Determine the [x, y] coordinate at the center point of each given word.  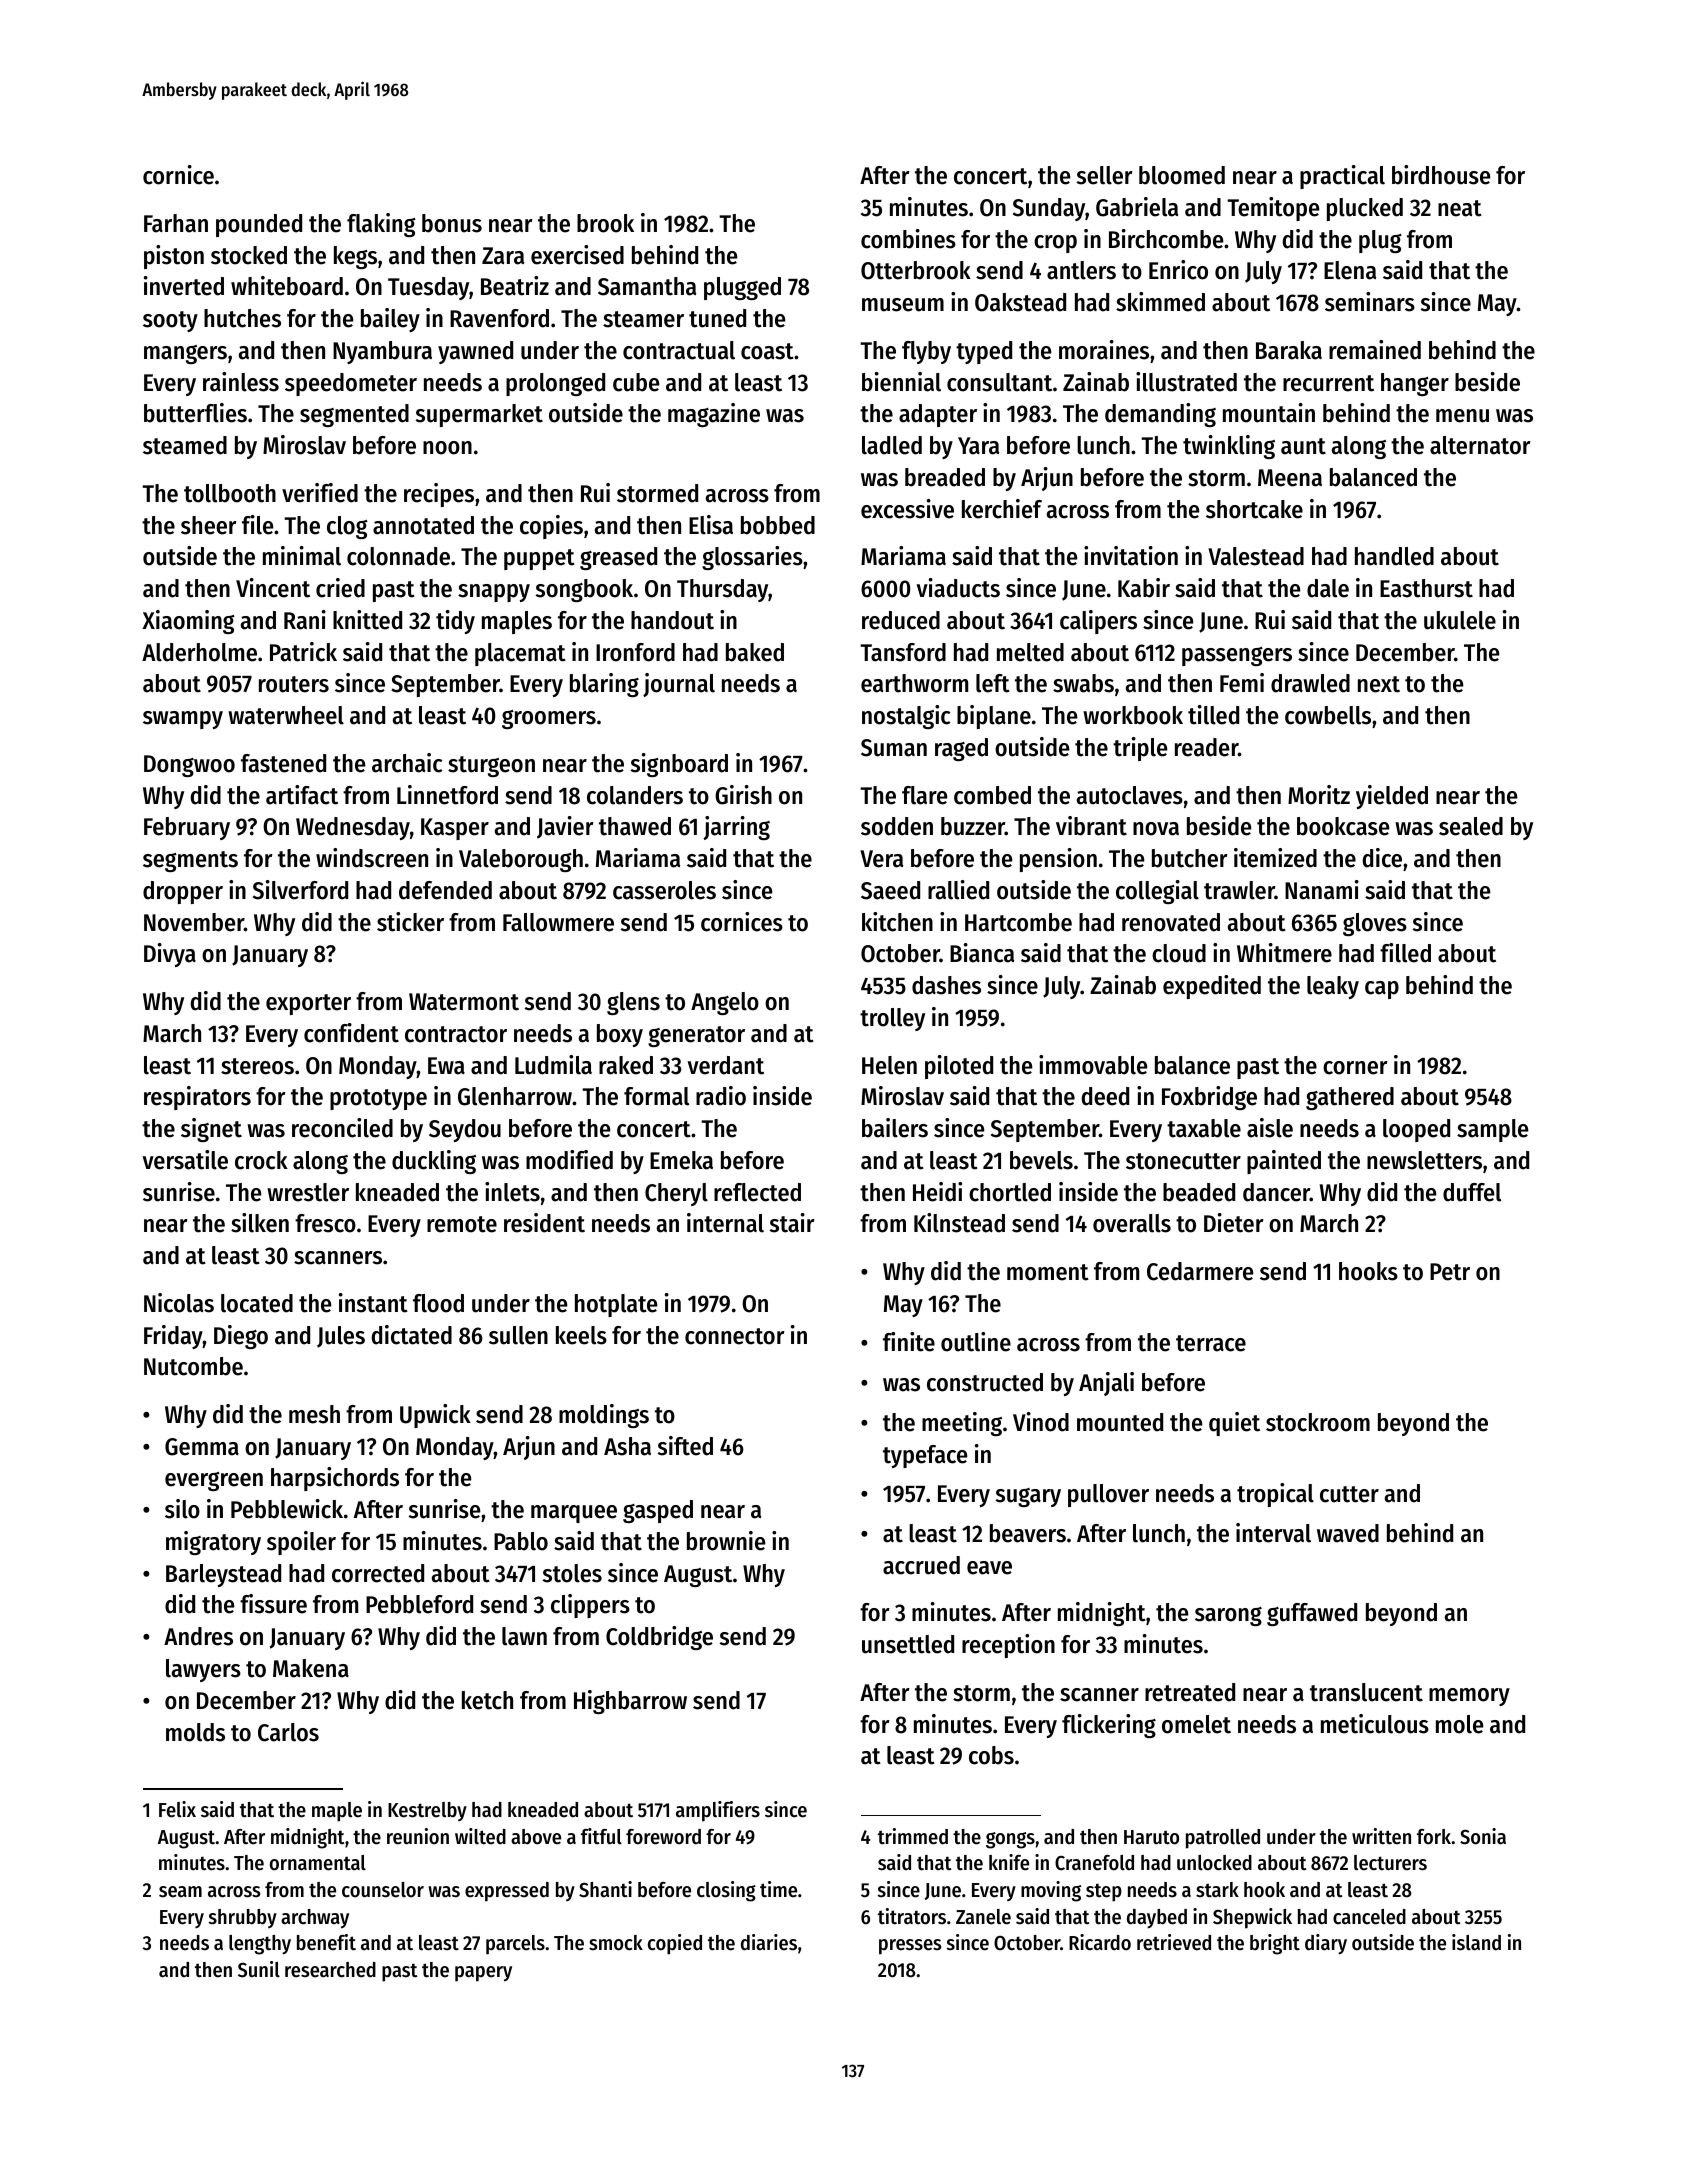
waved [1348, 1533]
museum [903, 305]
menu [1462, 416]
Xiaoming [188, 622]
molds [195, 1732]
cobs [991, 1755]
